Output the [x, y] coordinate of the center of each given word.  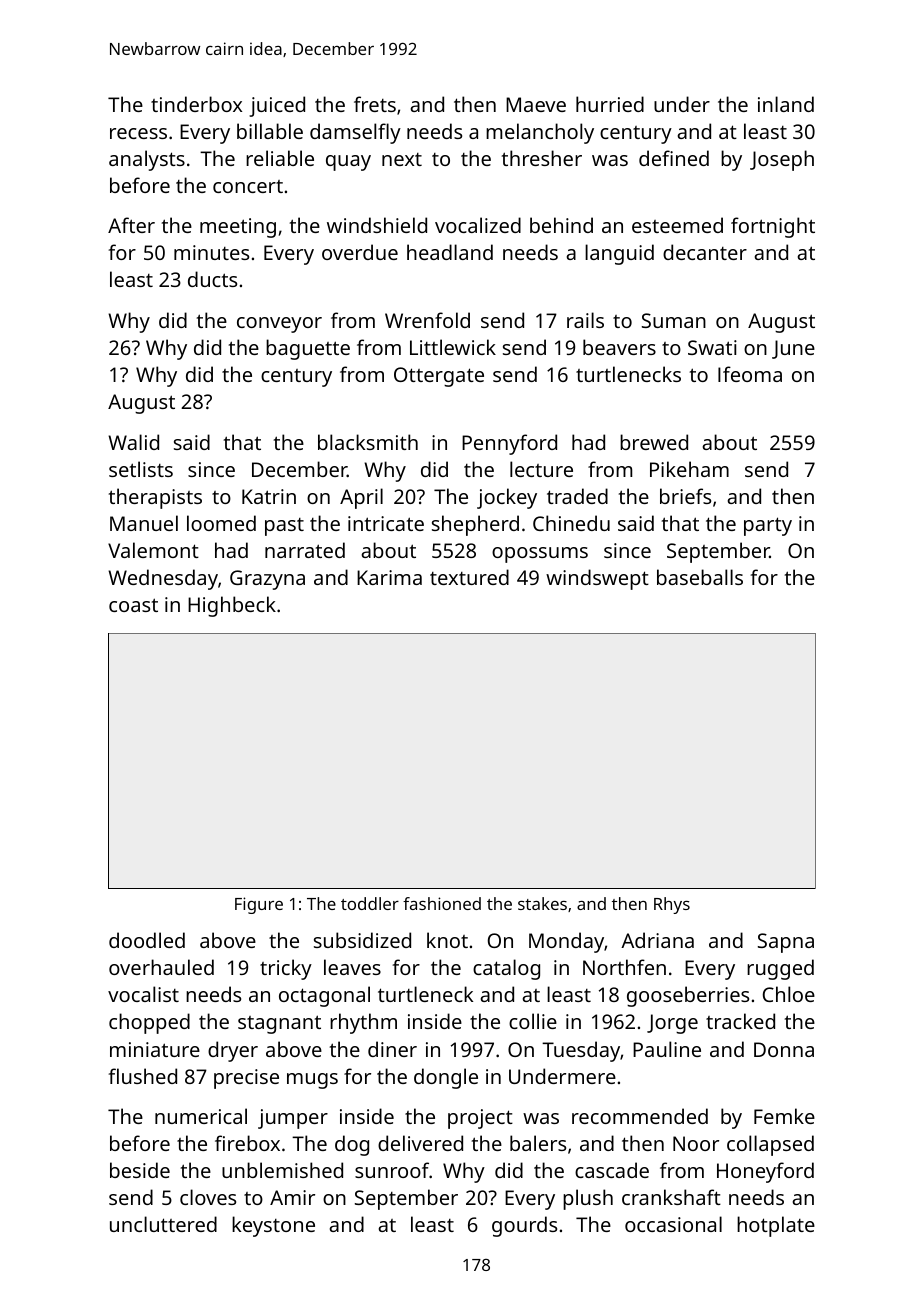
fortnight [773, 227]
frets [375, 104]
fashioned [442, 903]
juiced [277, 106]
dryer [233, 1051]
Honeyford [765, 1172]
